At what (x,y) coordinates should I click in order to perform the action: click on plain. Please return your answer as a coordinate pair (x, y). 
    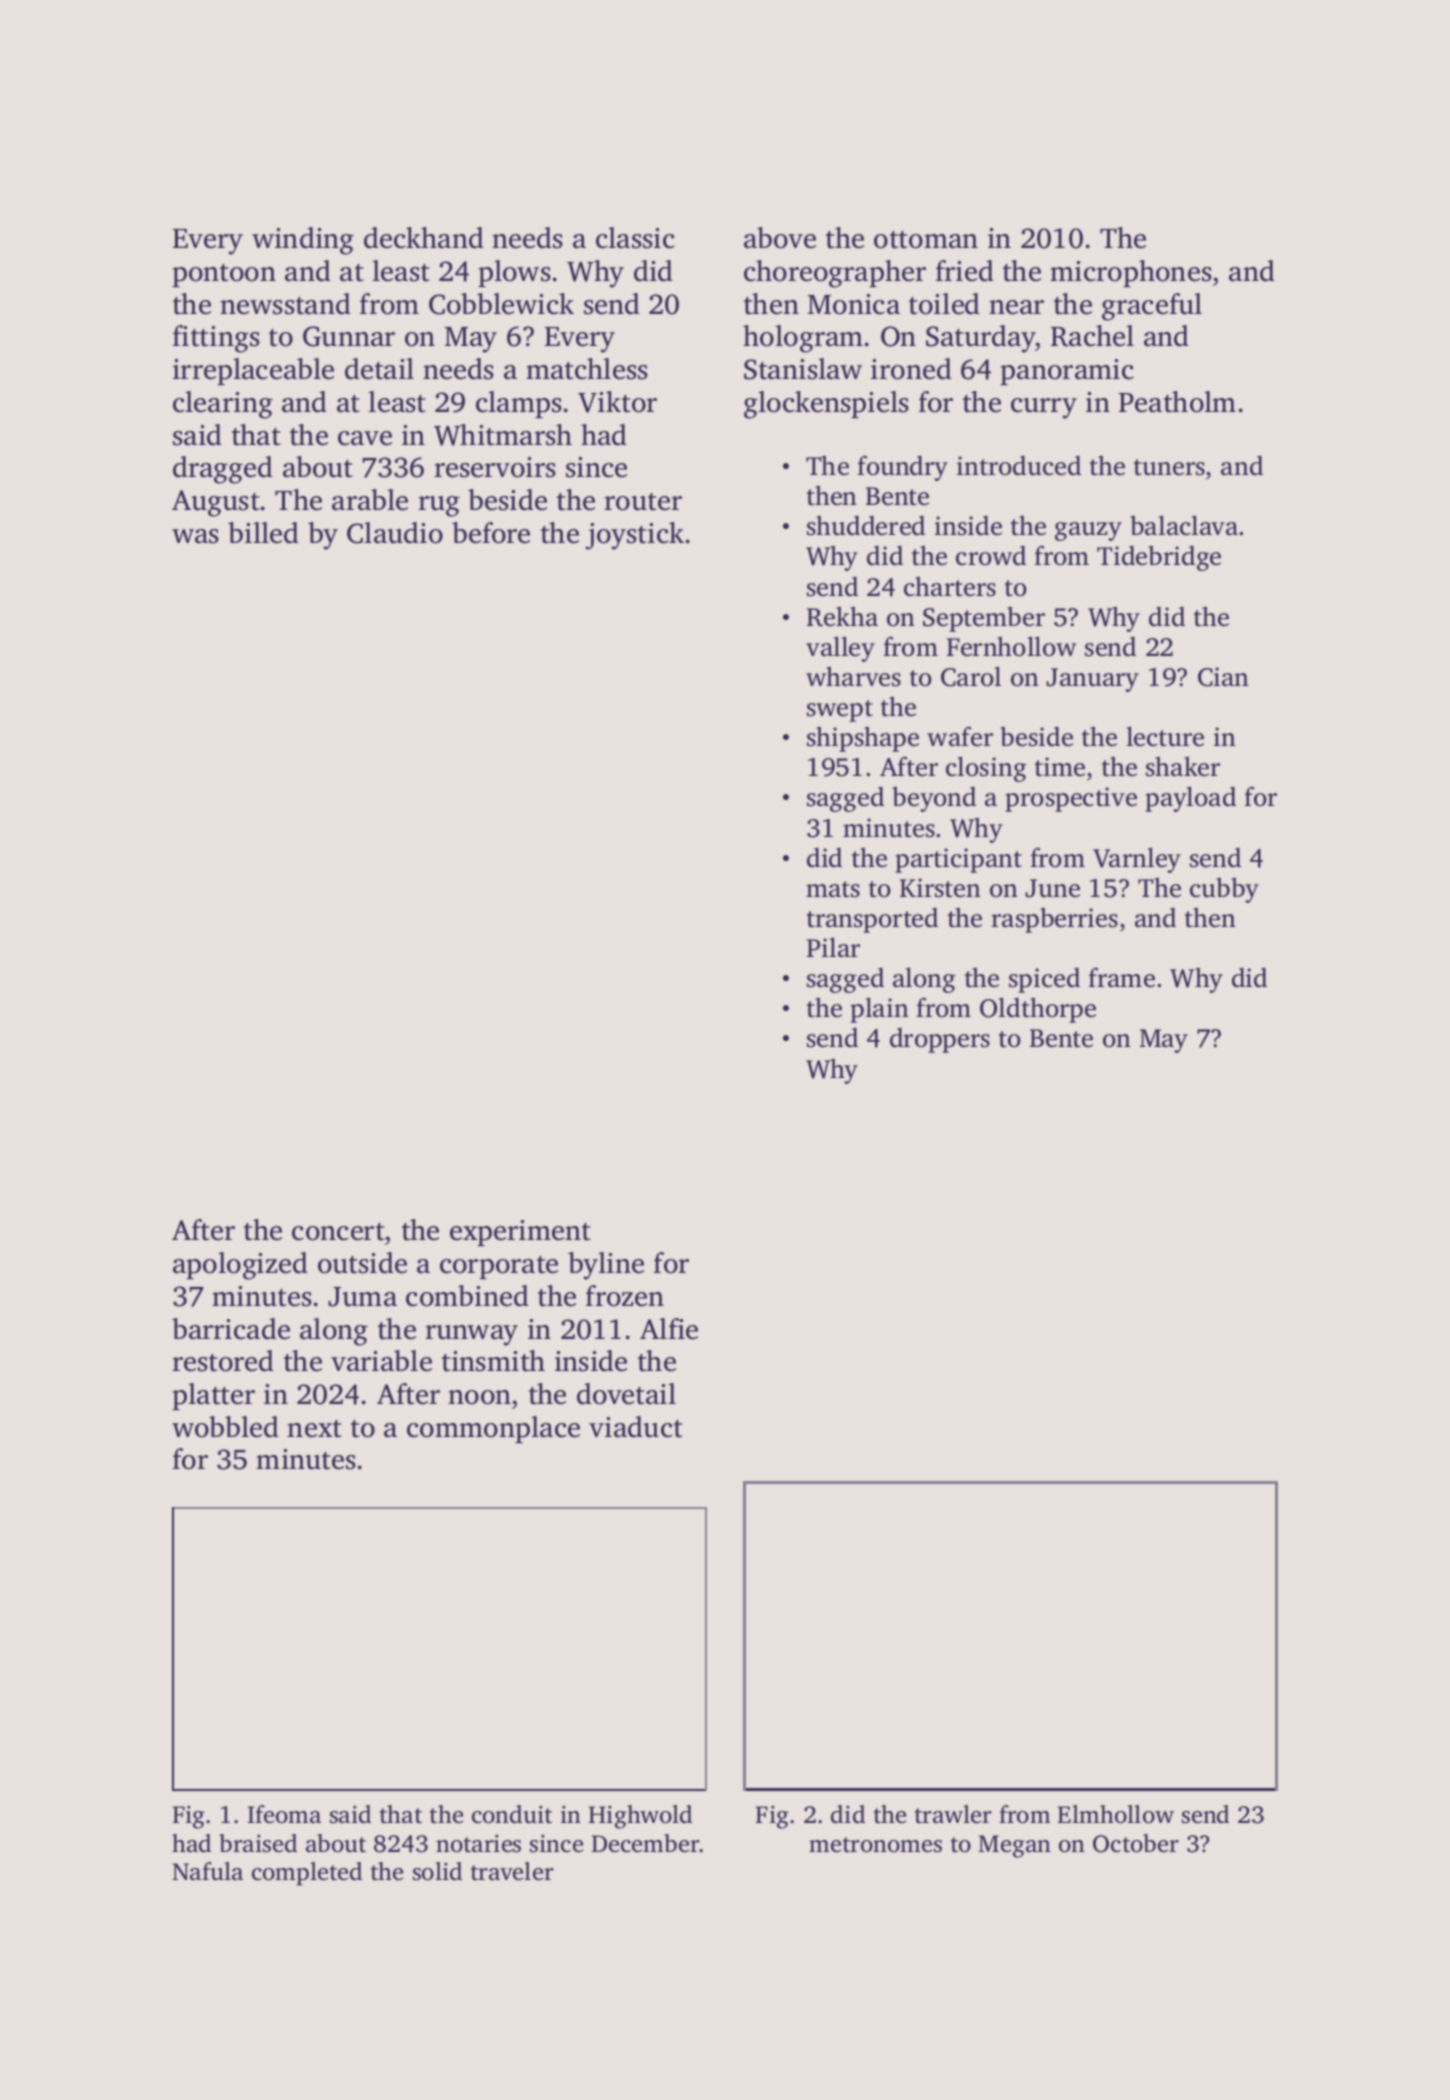
    Looking at the image, I should click on (879, 1010).
